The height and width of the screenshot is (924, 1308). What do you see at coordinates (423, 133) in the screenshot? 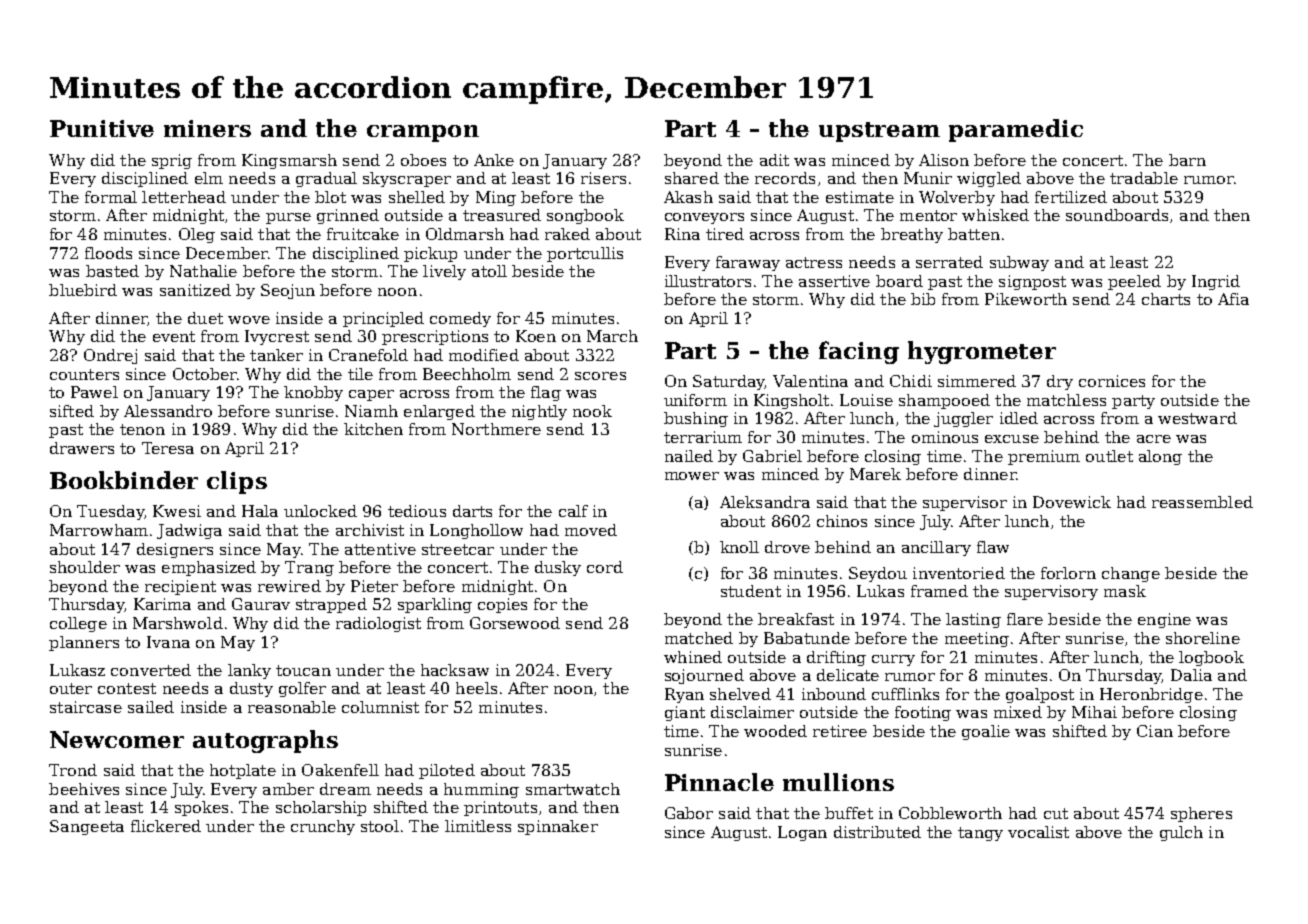
I see `crampon` at bounding box center [423, 133].
